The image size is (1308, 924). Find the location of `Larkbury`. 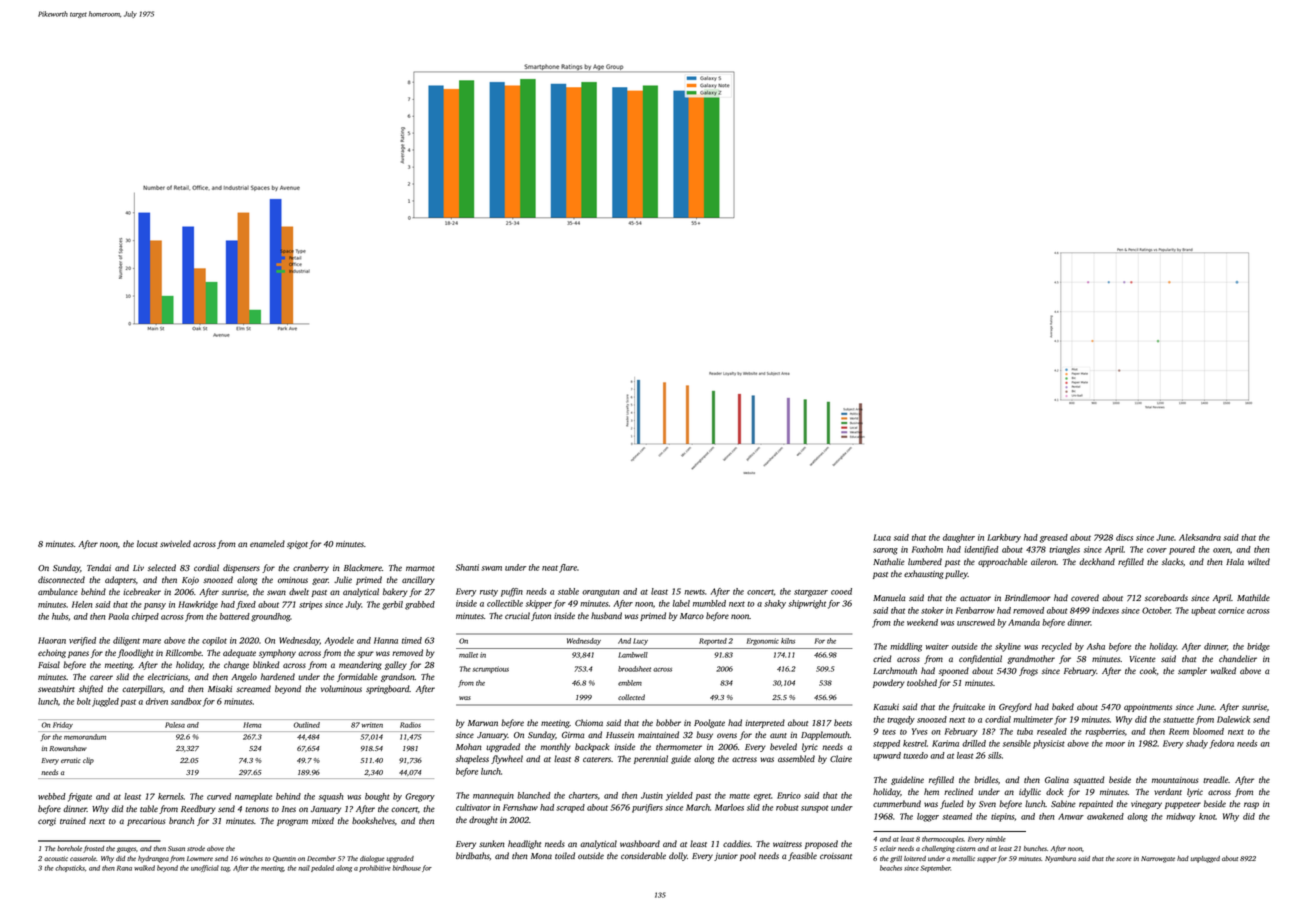

Larkbury is located at coordinates (1004, 538).
